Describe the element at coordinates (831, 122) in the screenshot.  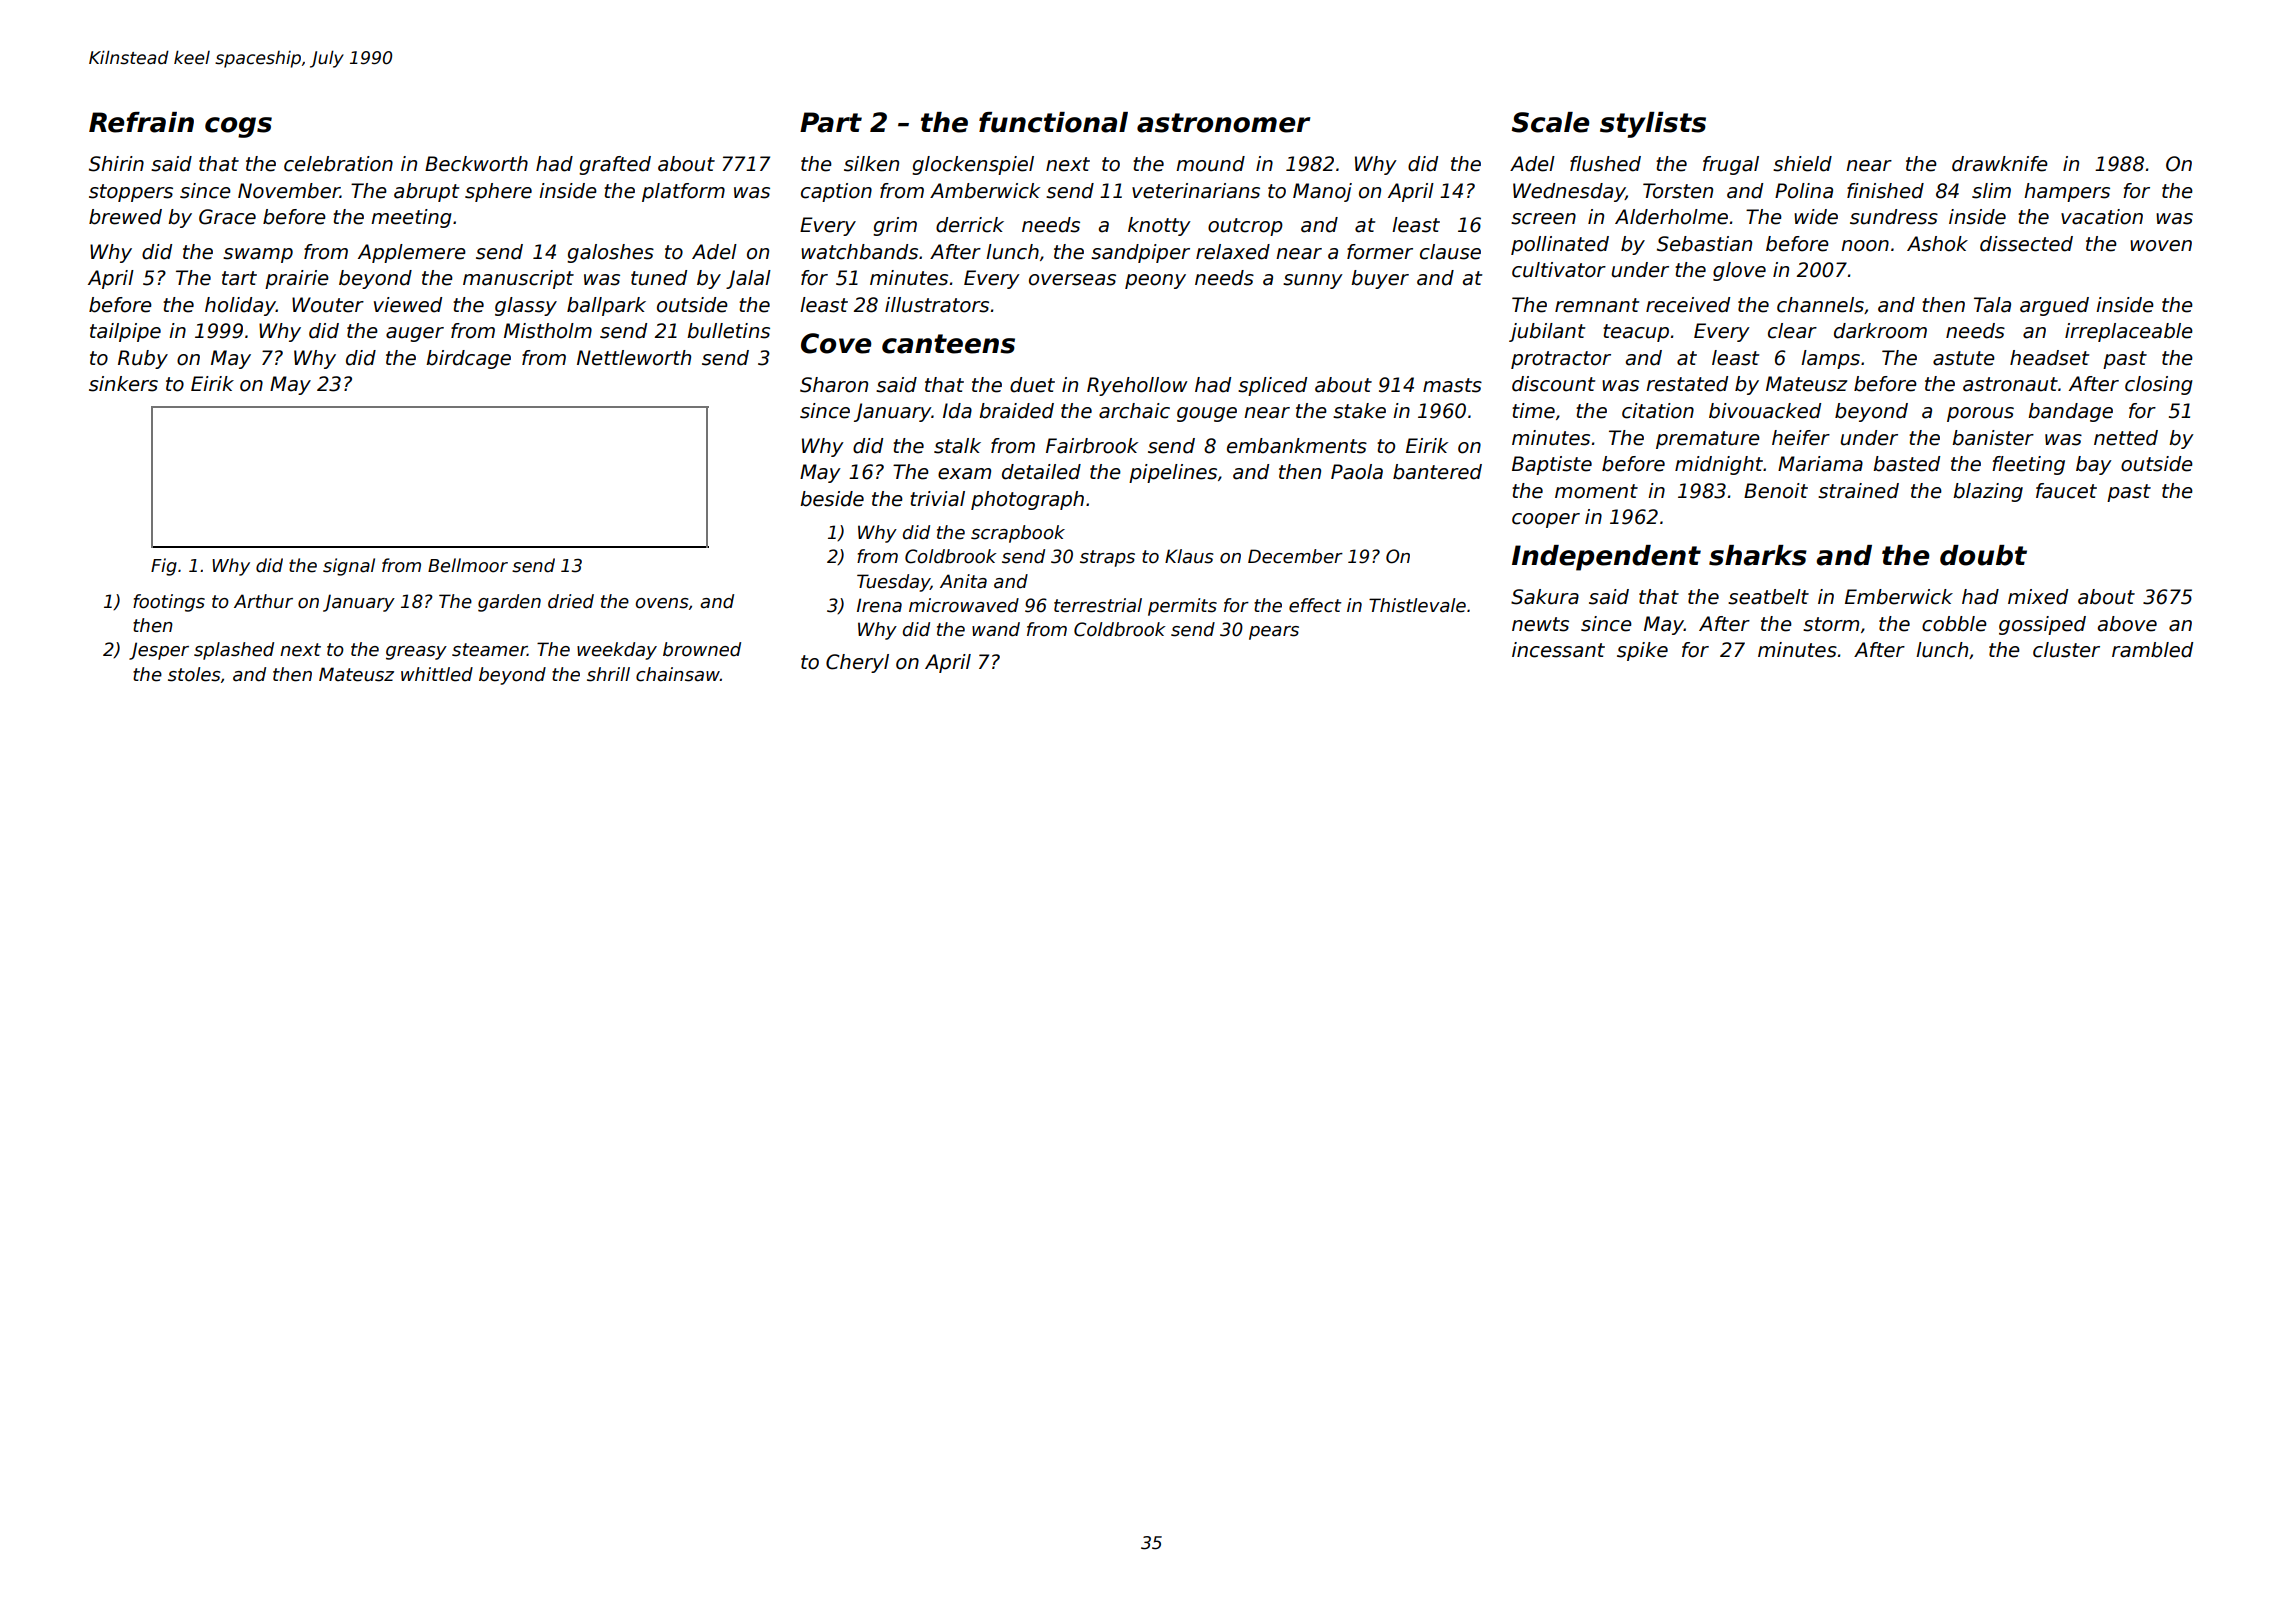
I see `Part` at that location.
